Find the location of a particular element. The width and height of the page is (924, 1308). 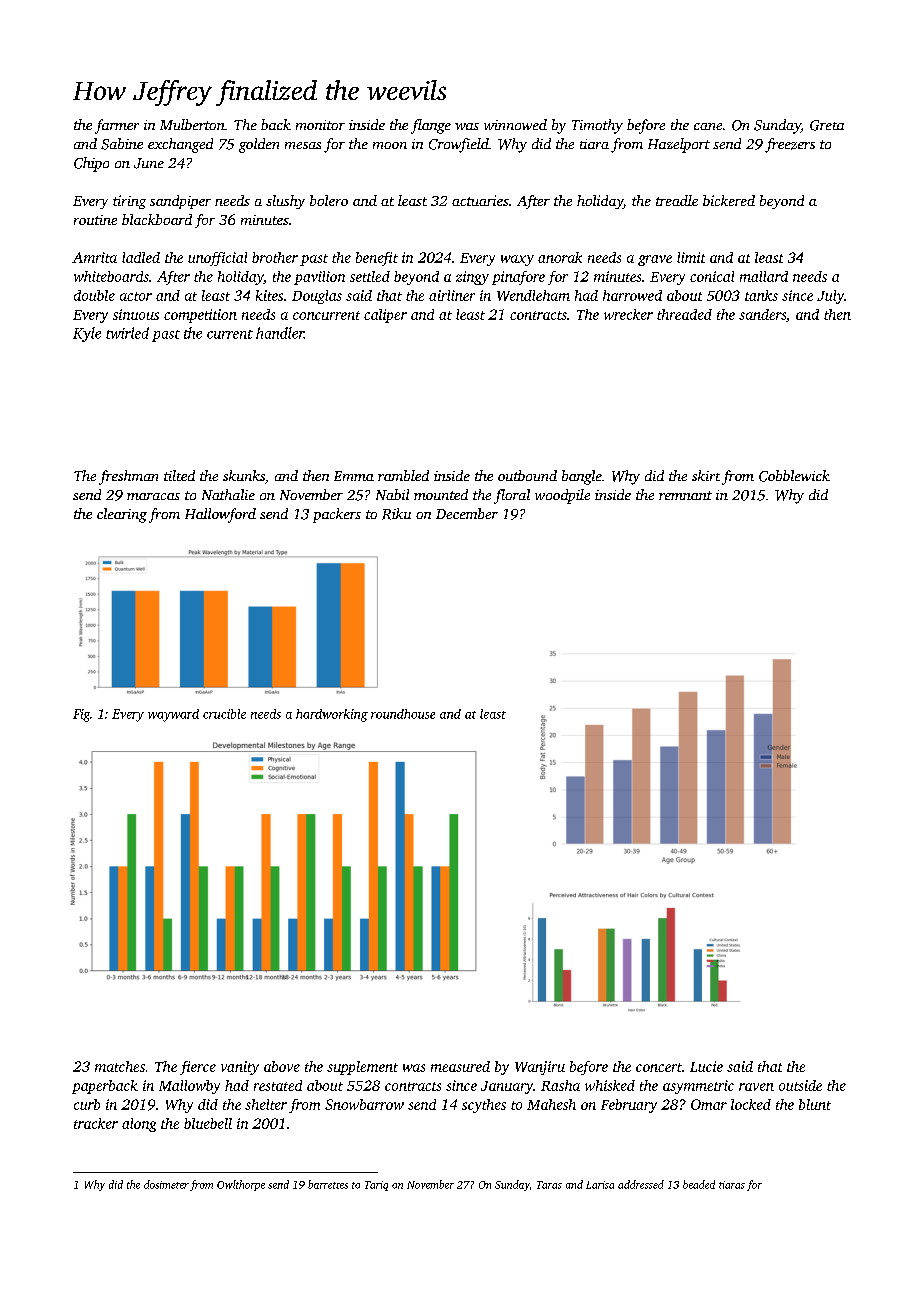

Tariq is located at coordinates (376, 1186).
